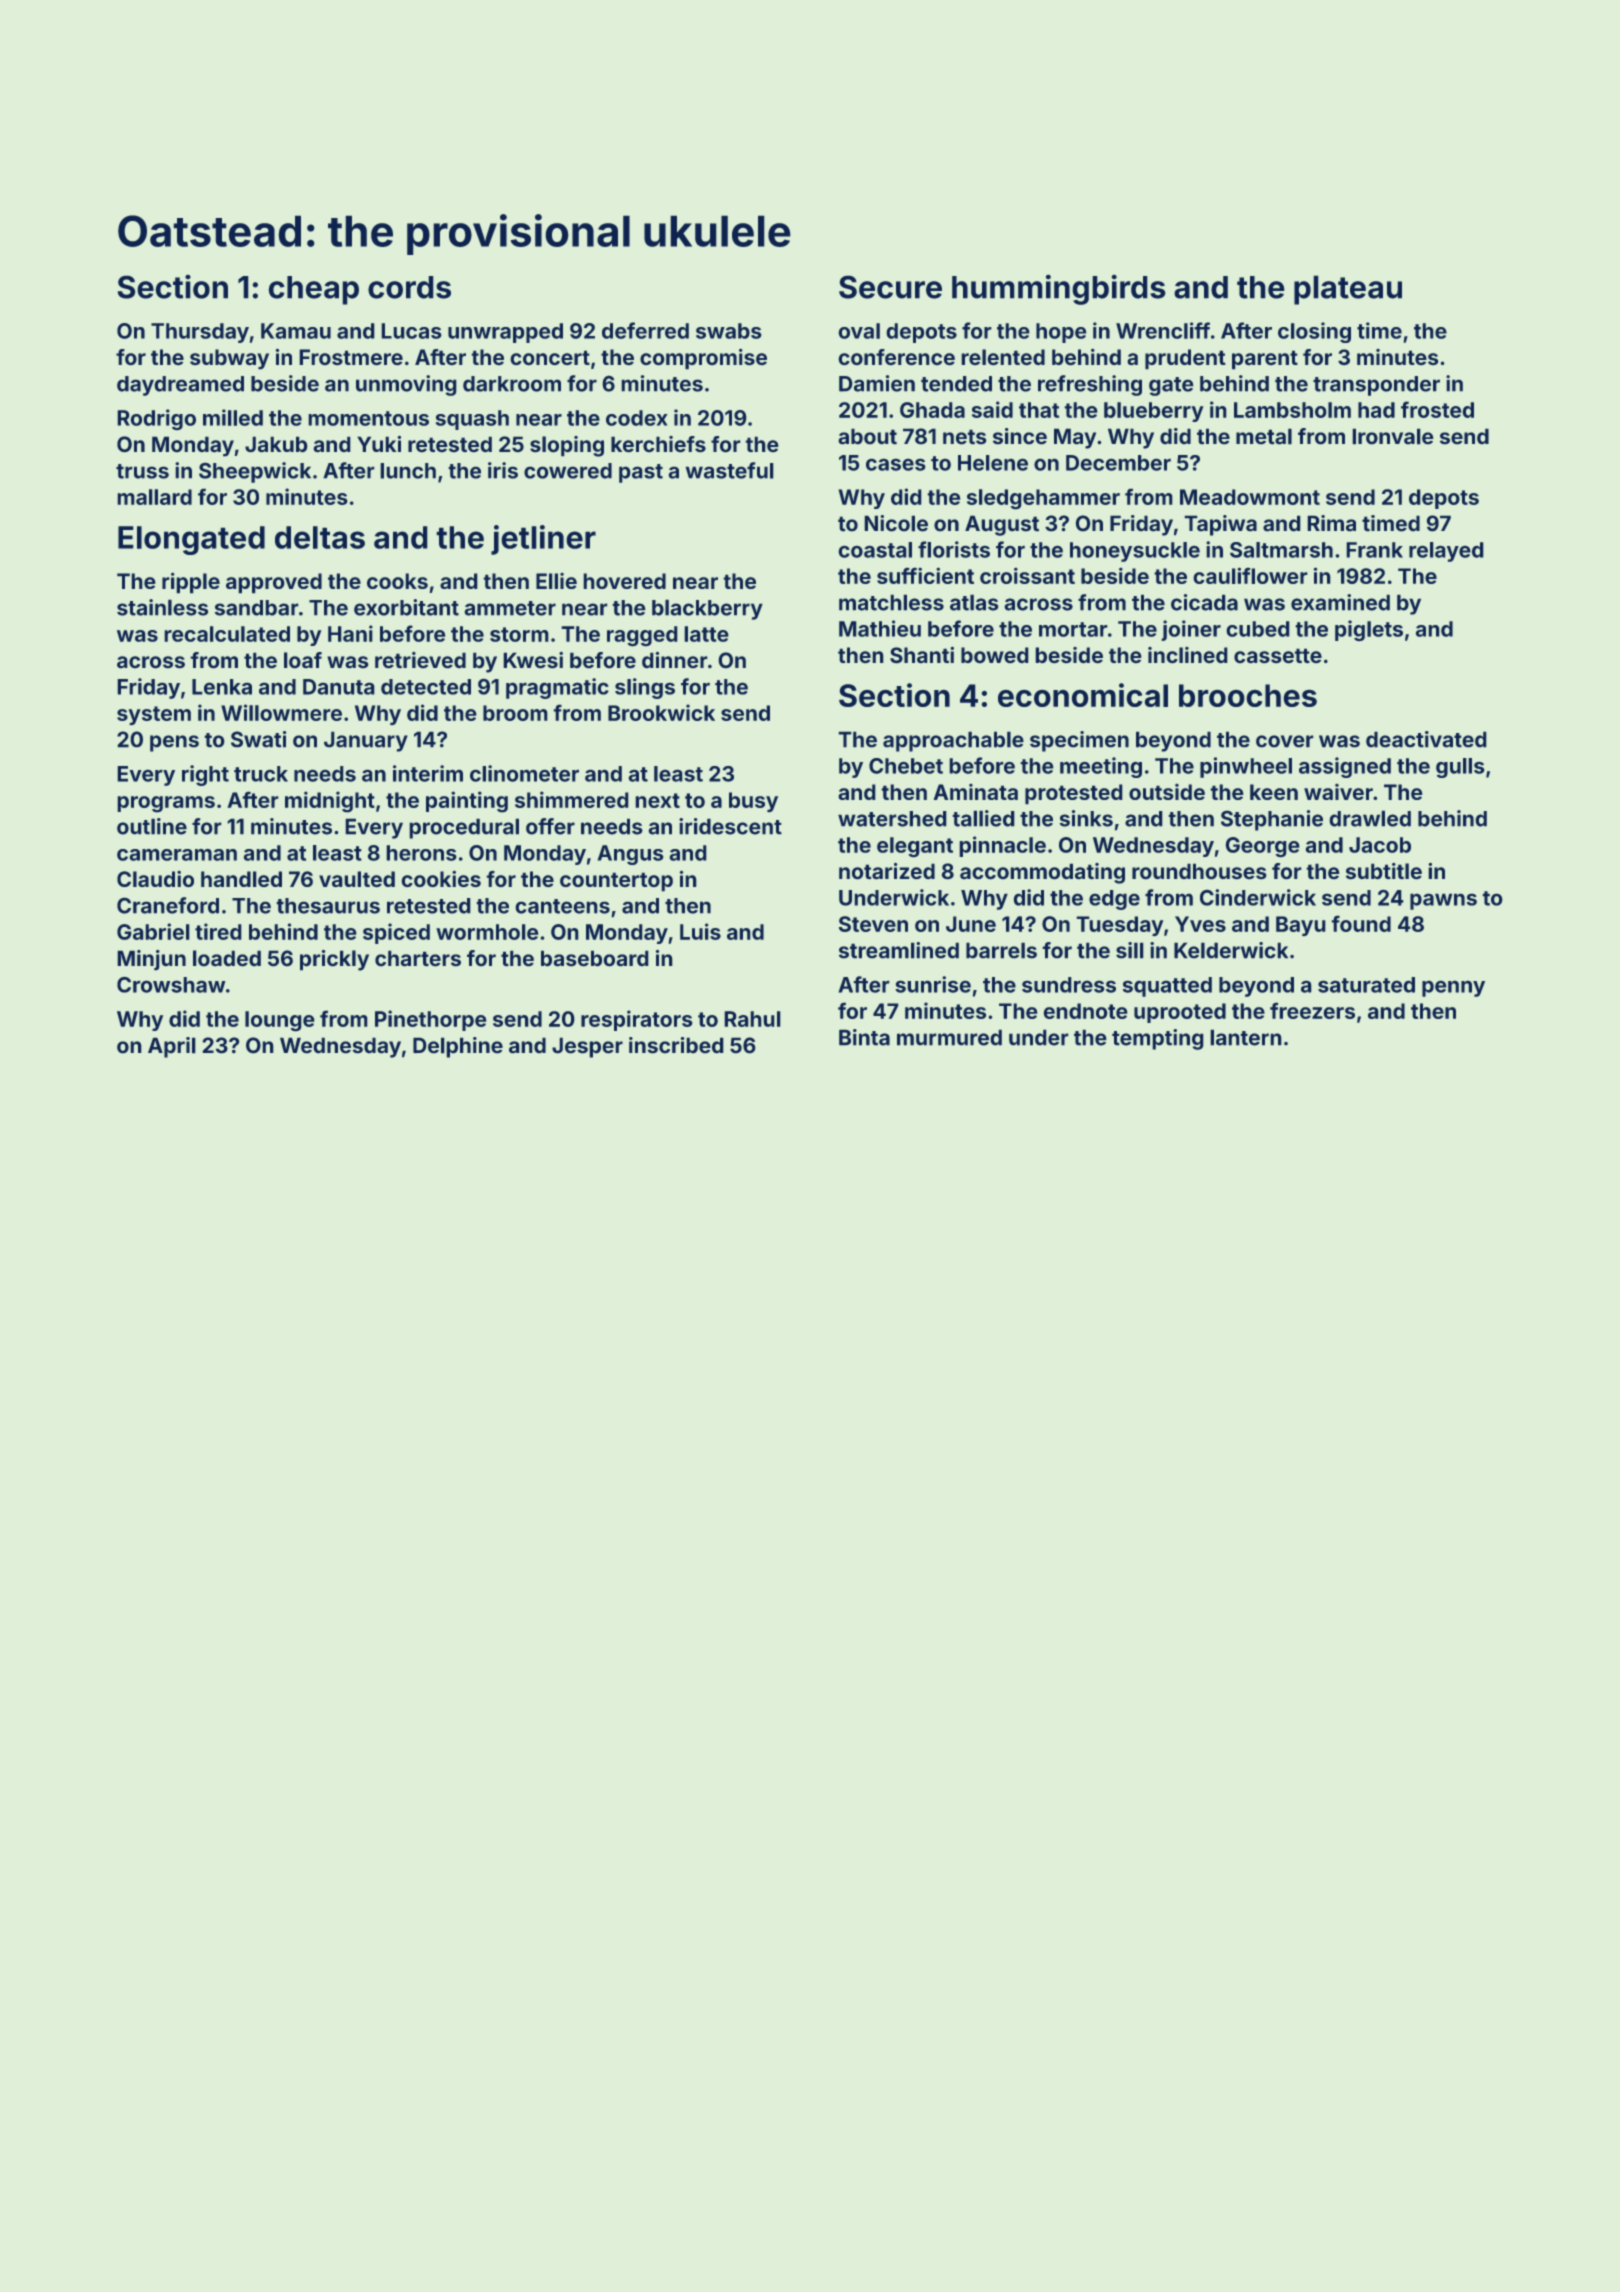 The height and width of the screenshot is (2292, 1620). I want to click on honeysuckle, so click(1135, 552).
